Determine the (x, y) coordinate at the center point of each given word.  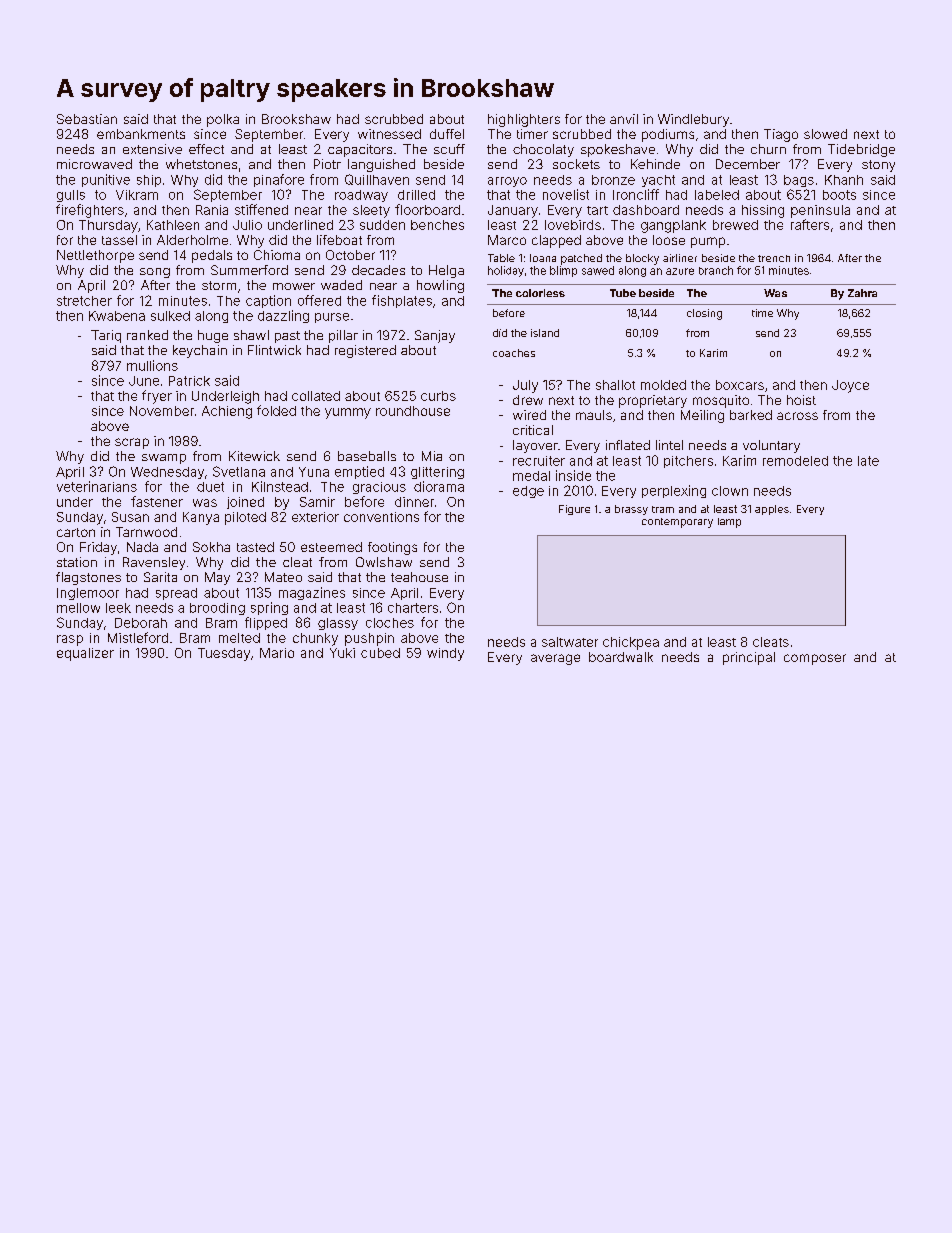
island (545, 333)
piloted (245, 518)
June (144, 381)
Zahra (862, 293)
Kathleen (173, 225)
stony (878, 166)
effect (206, 149)
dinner (414, 502)
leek (118, 608)
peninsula (820, 211)
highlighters (524, 120)
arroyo (507, 182)
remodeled (795, 461)
